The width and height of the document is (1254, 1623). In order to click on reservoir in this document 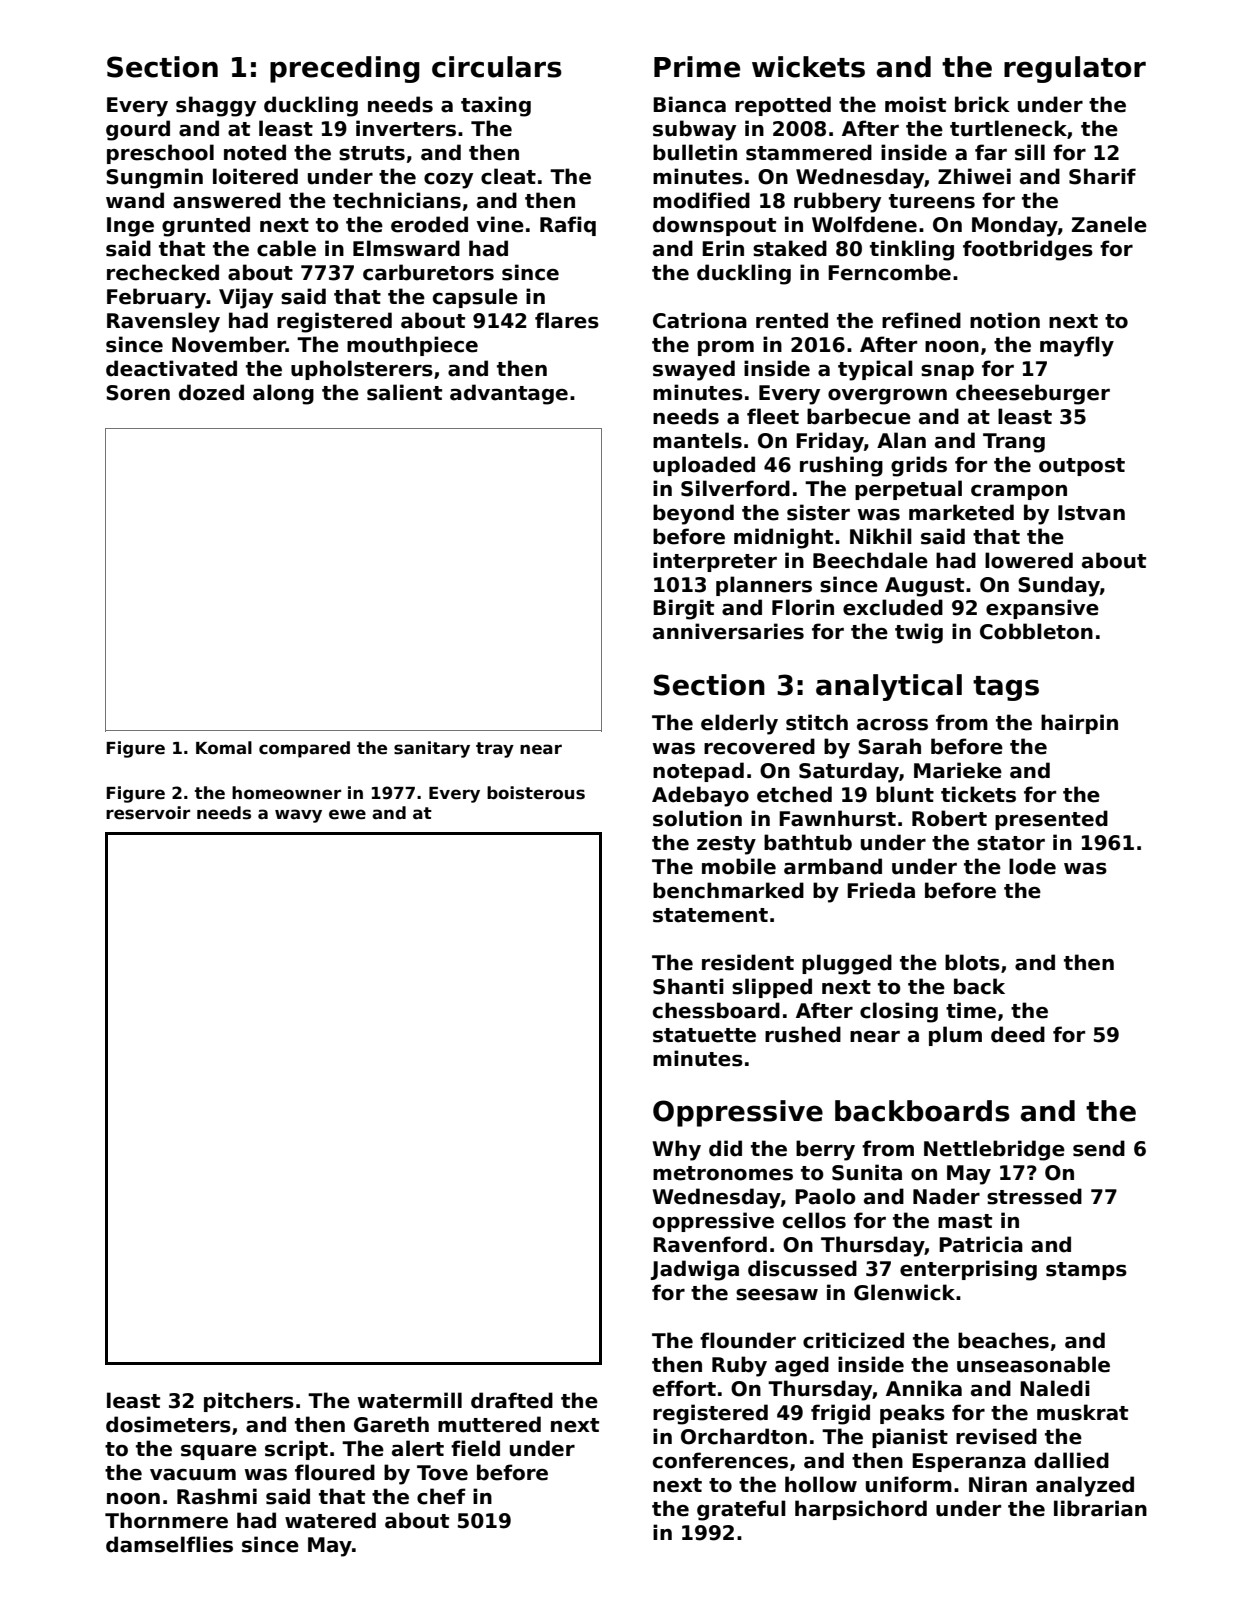, I will do `click(148, 813)`.
